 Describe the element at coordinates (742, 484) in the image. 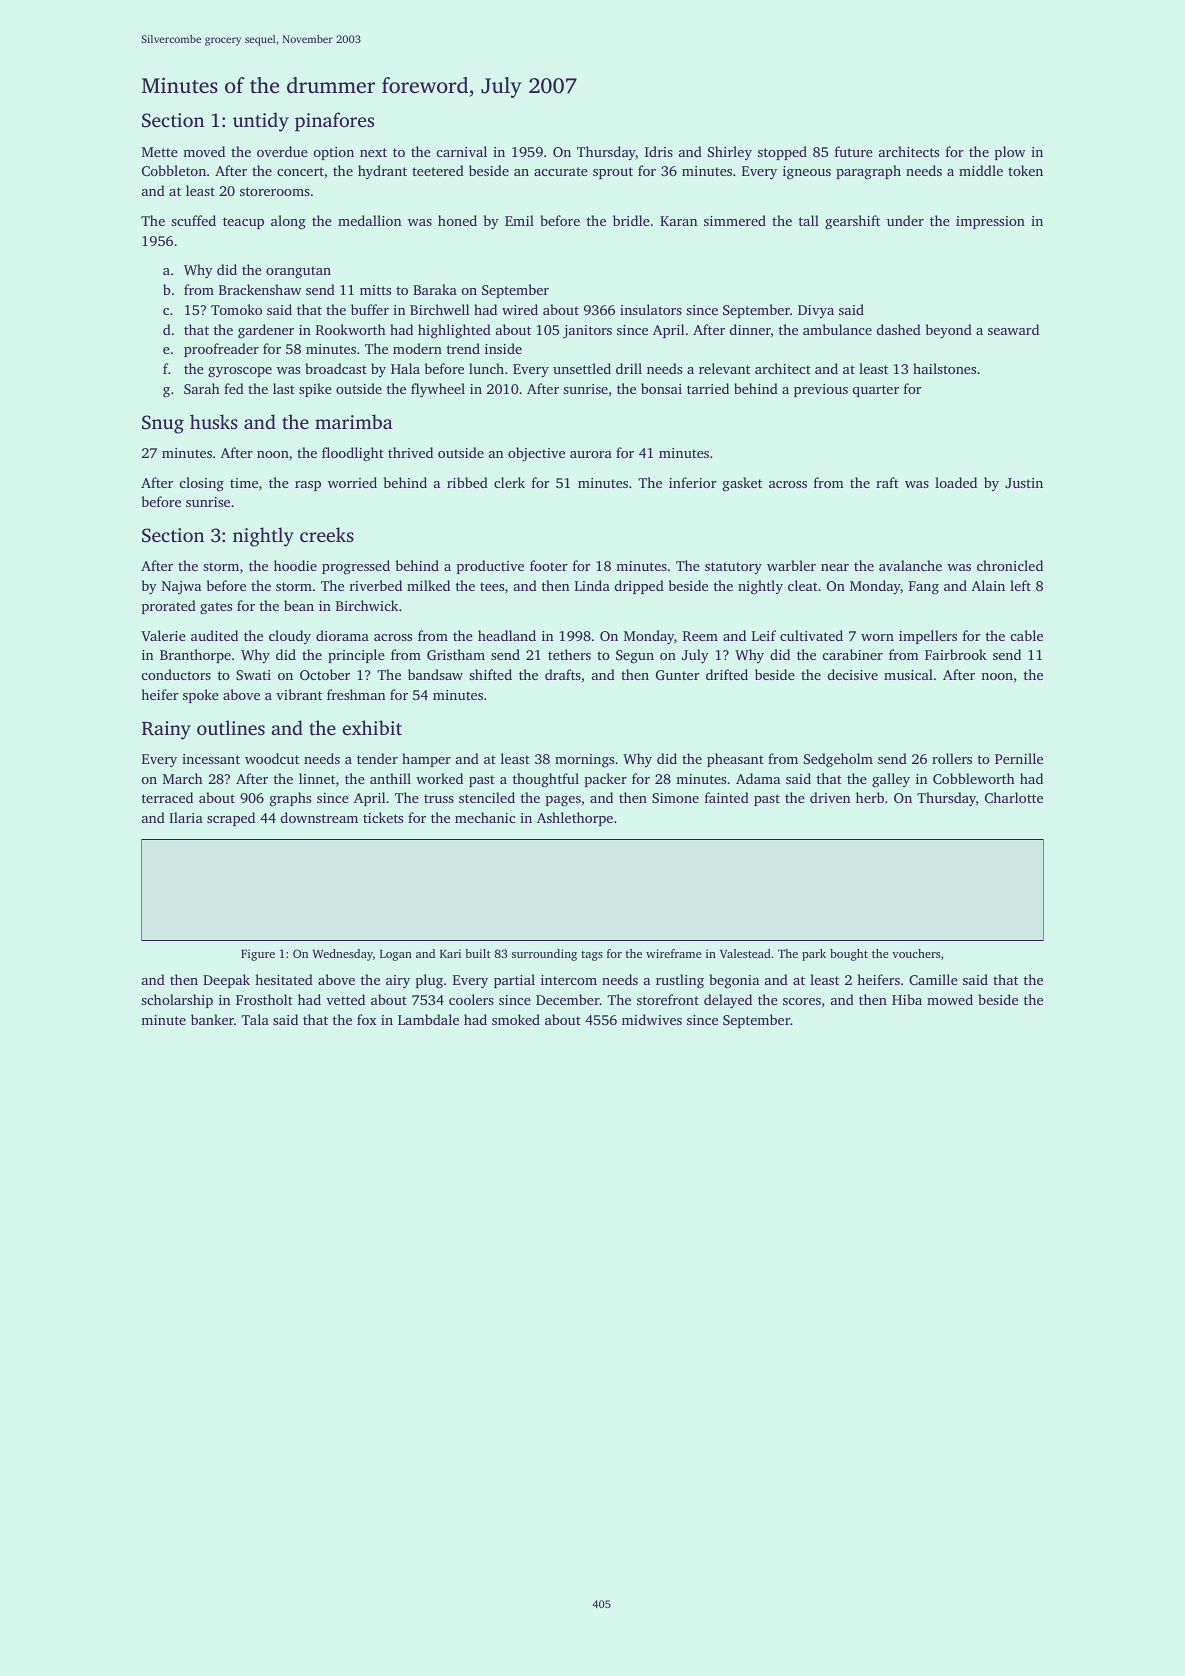

I see `gasket` at that location.
